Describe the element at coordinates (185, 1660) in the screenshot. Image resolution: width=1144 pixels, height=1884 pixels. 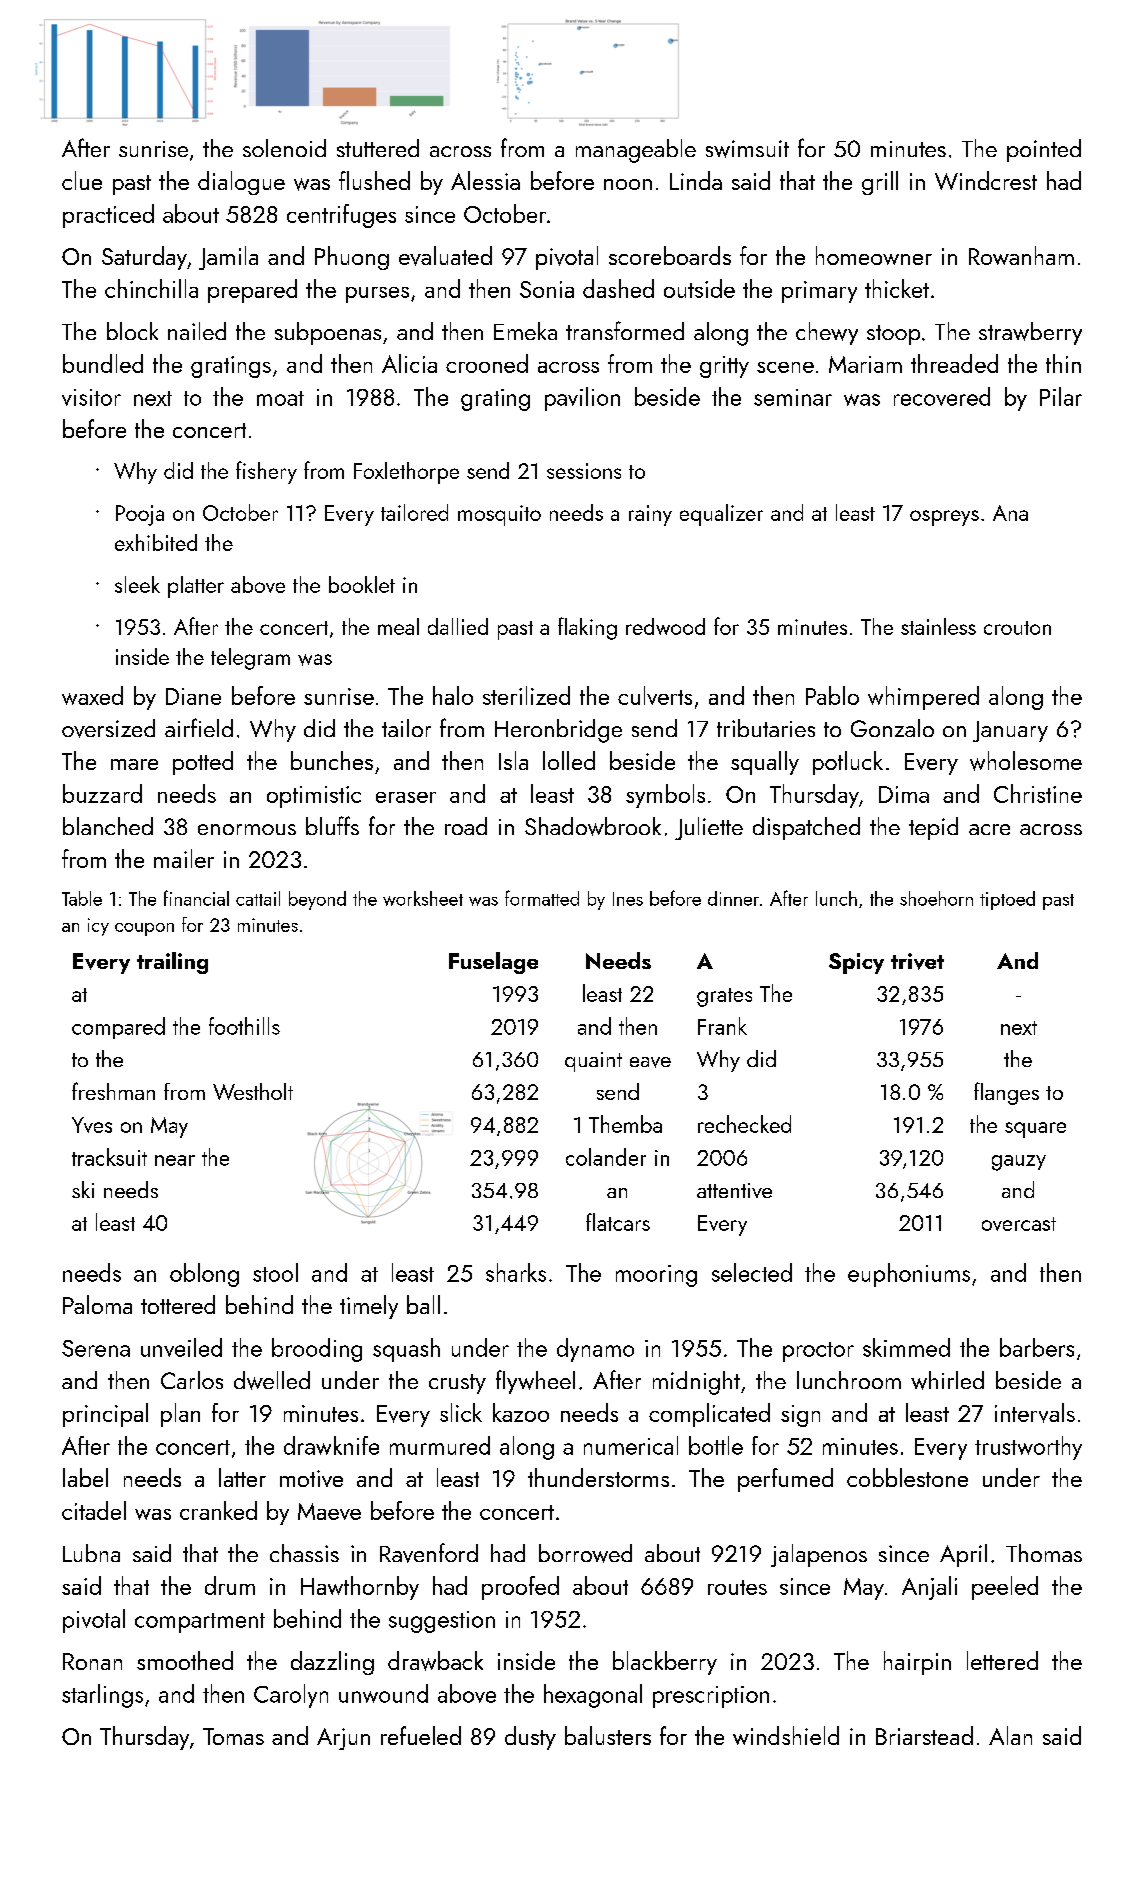
I see `smoothed` at that location.
